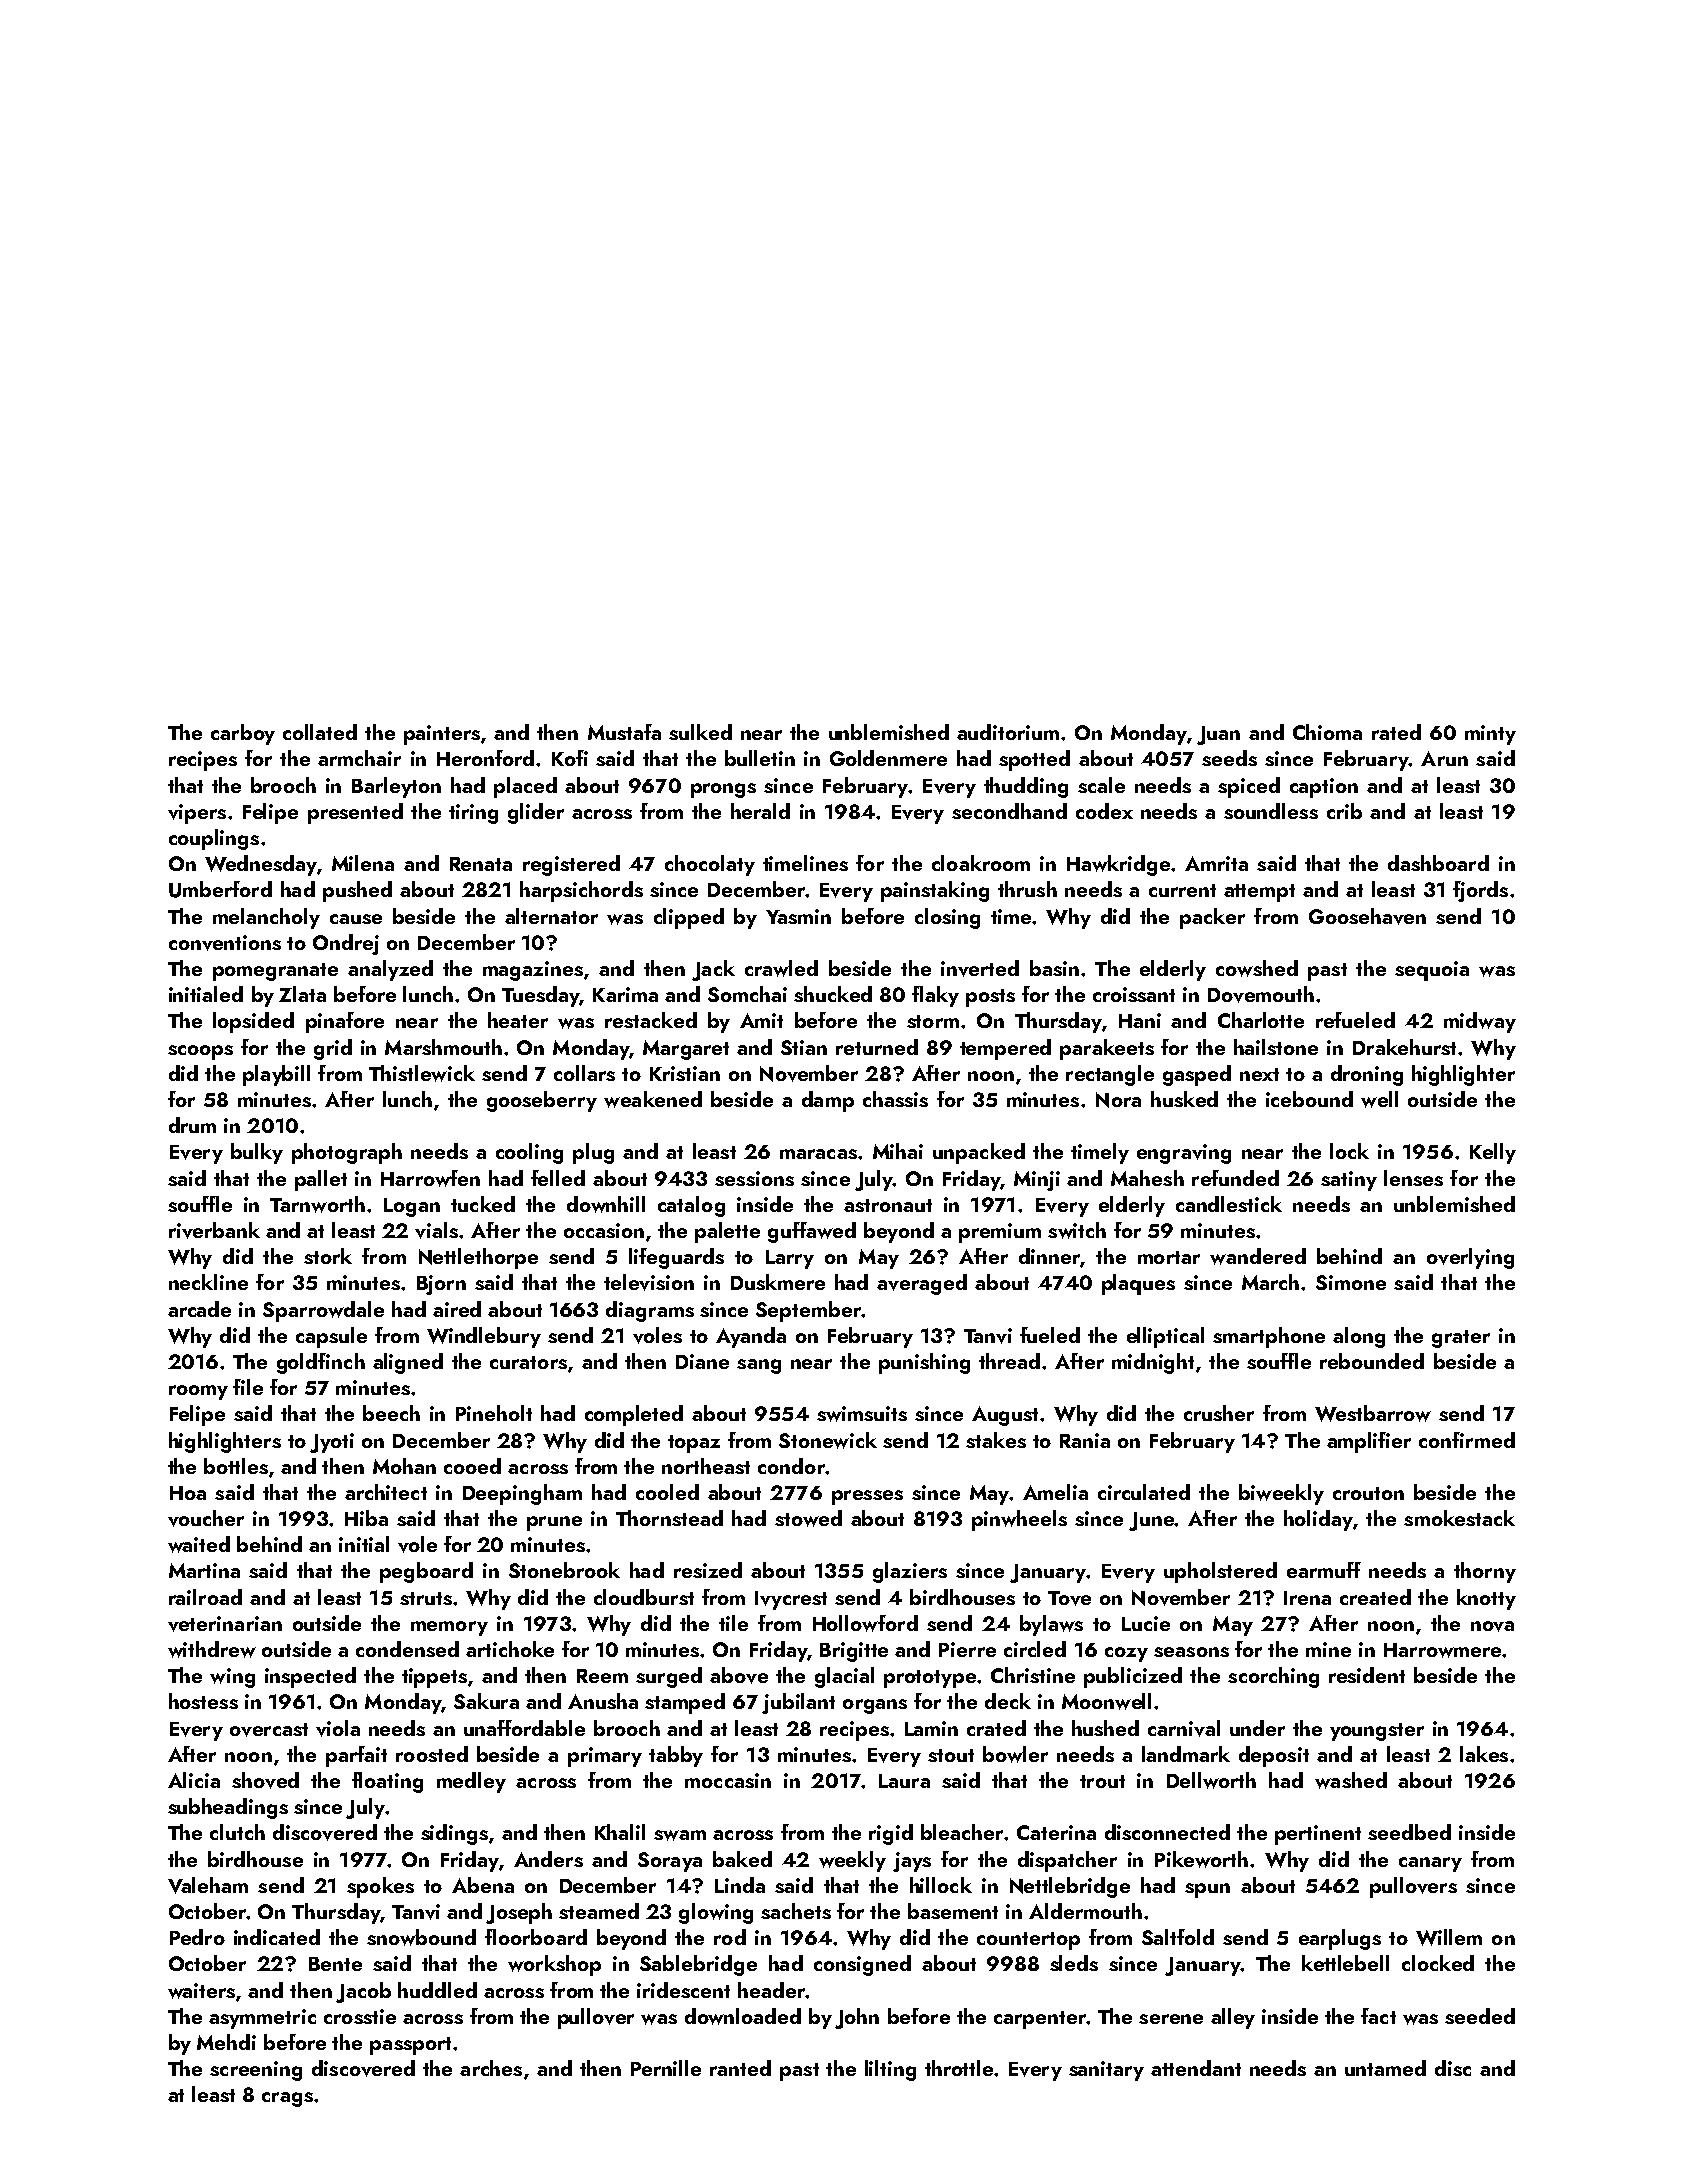 Image resolution: width=1683 pixels, height=2178 pixels. What do you see at coordinates (243, 734) in the document?
I see `carboy` at bounding box center [243, 734].
